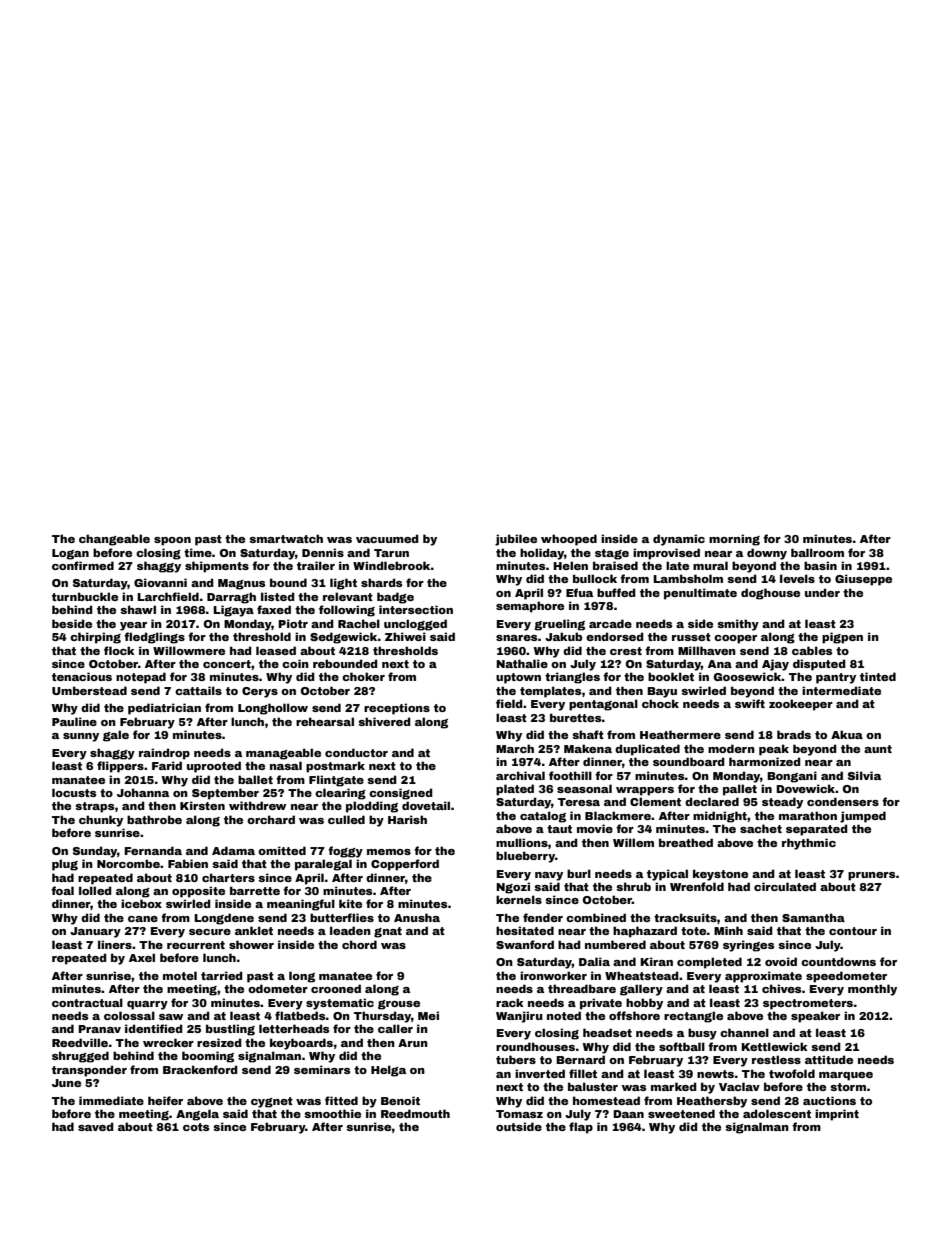 This screenshot has width=952, height=1233. What do you see at coordinates (847, 734) in the screenshot?
I see `Akua` at bounding box center [847, 734].
